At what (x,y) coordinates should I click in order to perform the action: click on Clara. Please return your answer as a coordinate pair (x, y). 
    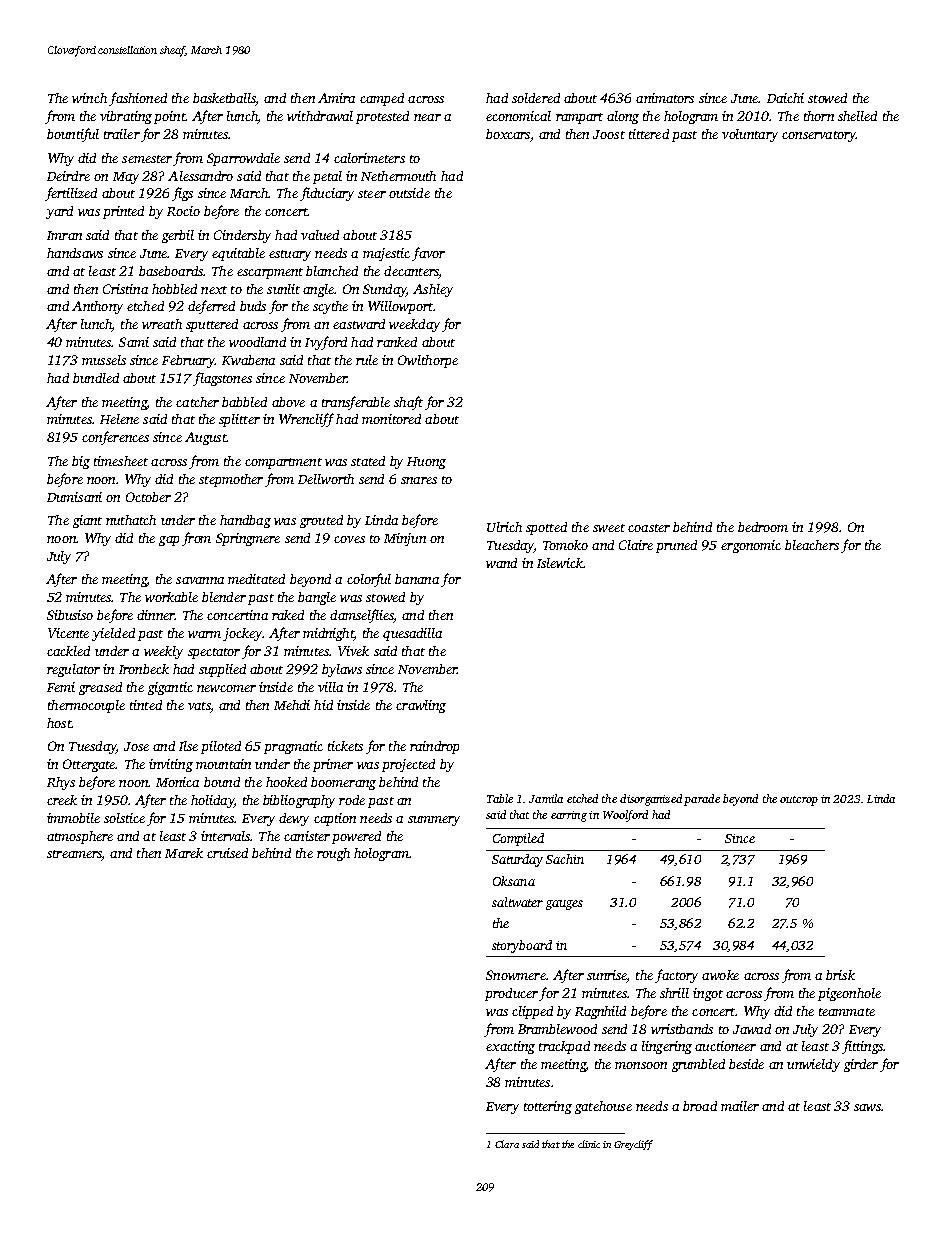
    Looking at the image, I should click on (507, 1144).
